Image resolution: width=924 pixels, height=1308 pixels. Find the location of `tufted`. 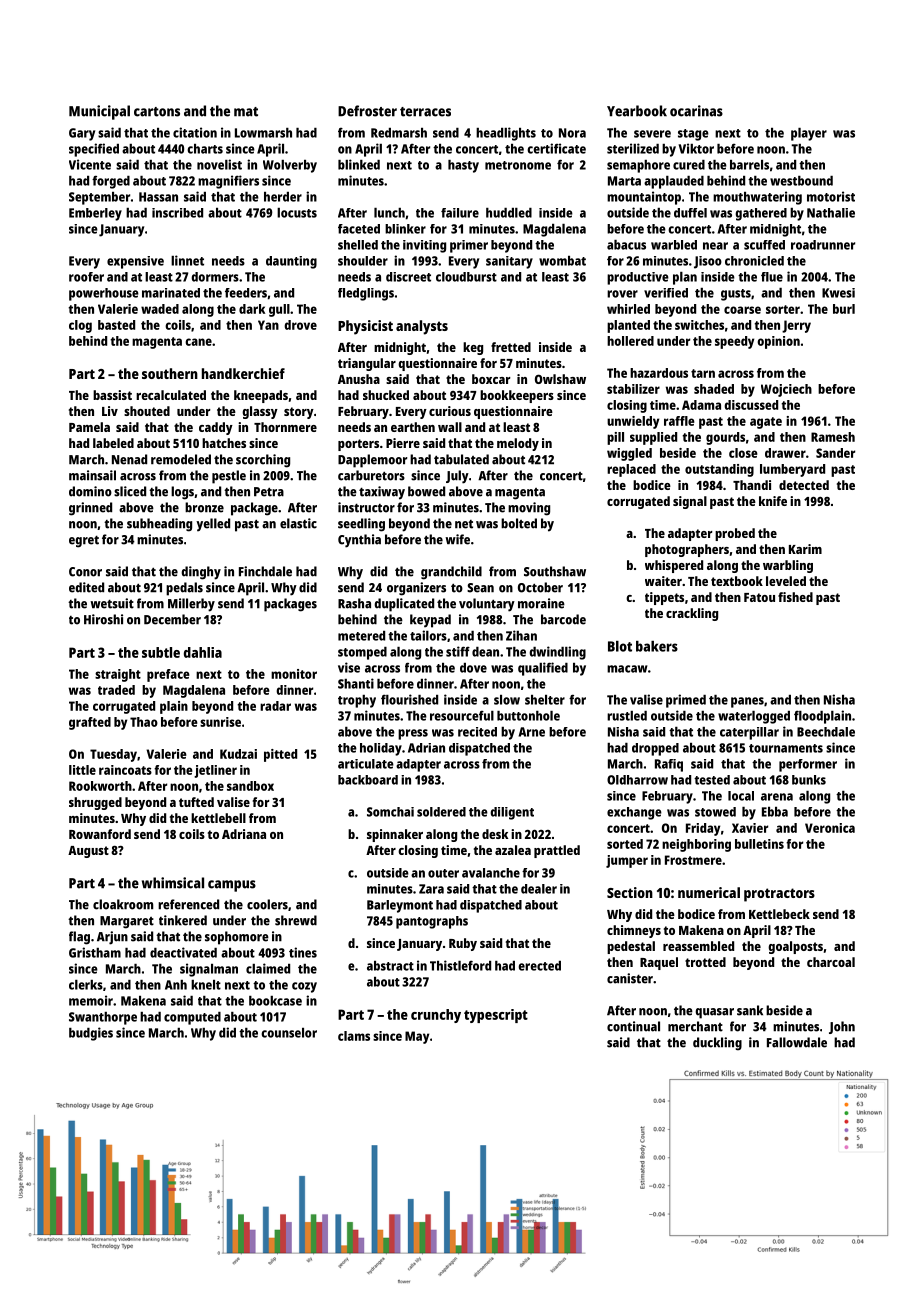

tufted is located at coordinates (196, 802).
